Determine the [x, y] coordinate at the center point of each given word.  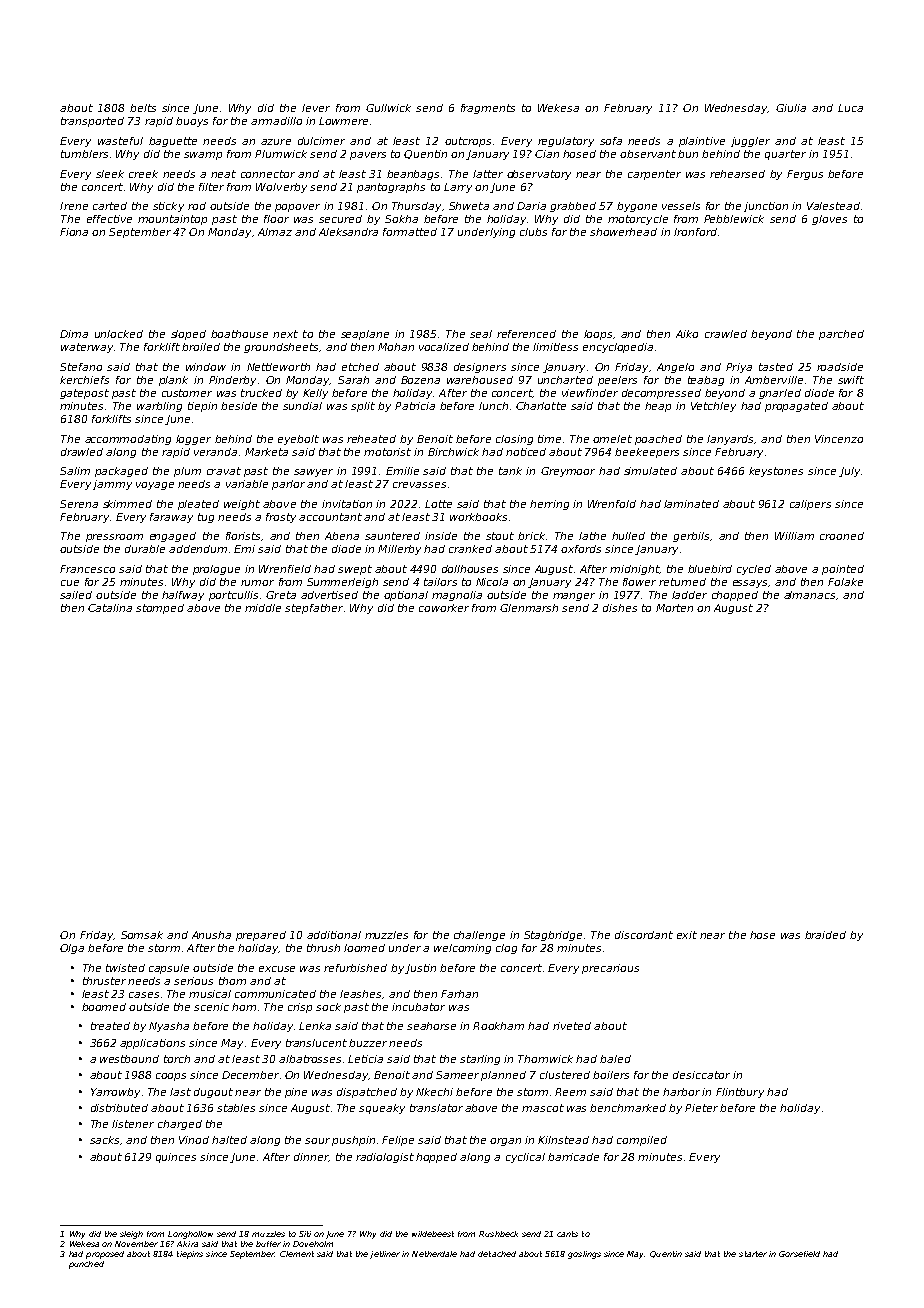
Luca [850, 108]
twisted [125, 968]
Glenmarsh [529, 608]
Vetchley [713, 407]
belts [143, 108]
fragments [488, 109]
